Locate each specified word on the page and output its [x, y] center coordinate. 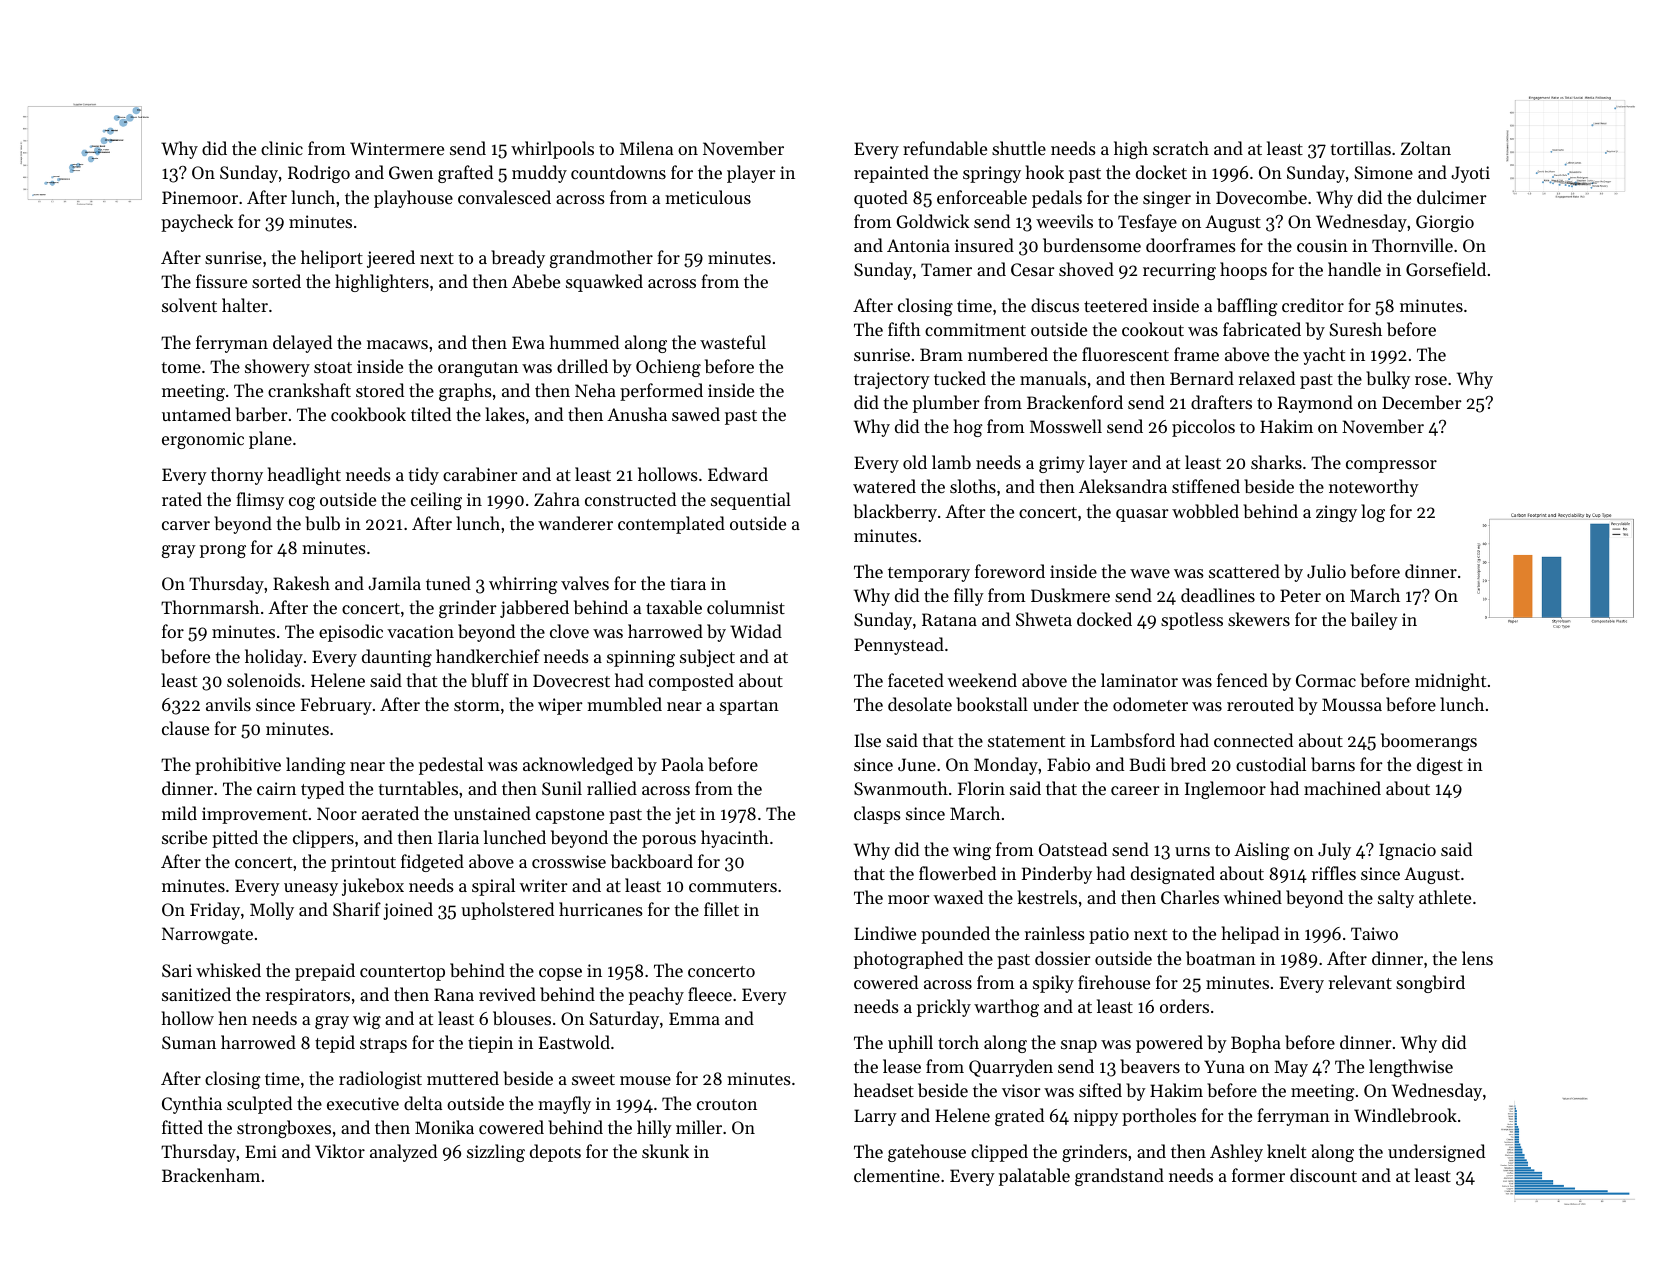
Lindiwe [885, 933]
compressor [1391, 466]
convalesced [504, 197]
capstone [570, 816]
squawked [604, 283]
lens [1477, 958]
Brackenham [211, 1175]
